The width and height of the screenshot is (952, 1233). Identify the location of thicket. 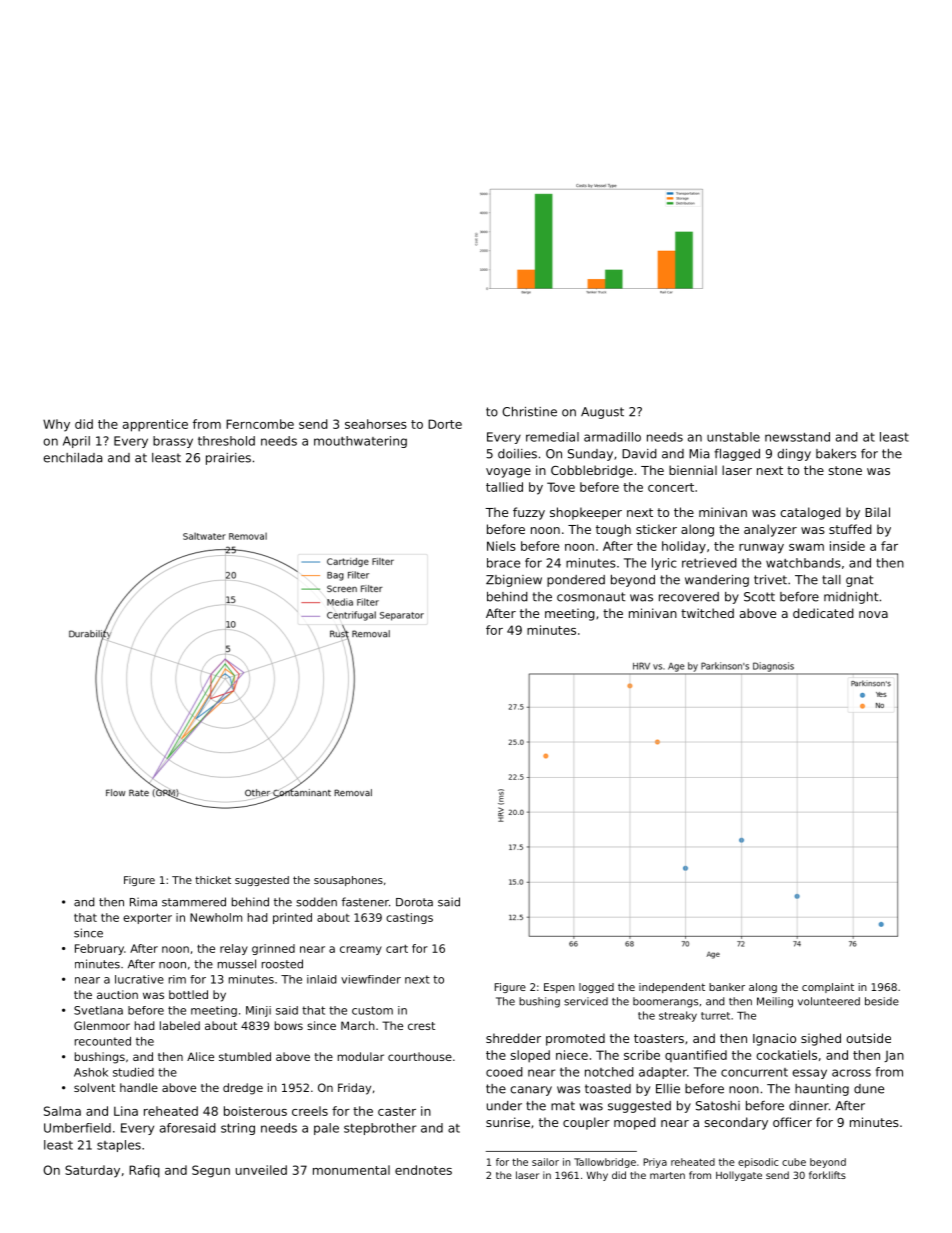
(213, 880).
